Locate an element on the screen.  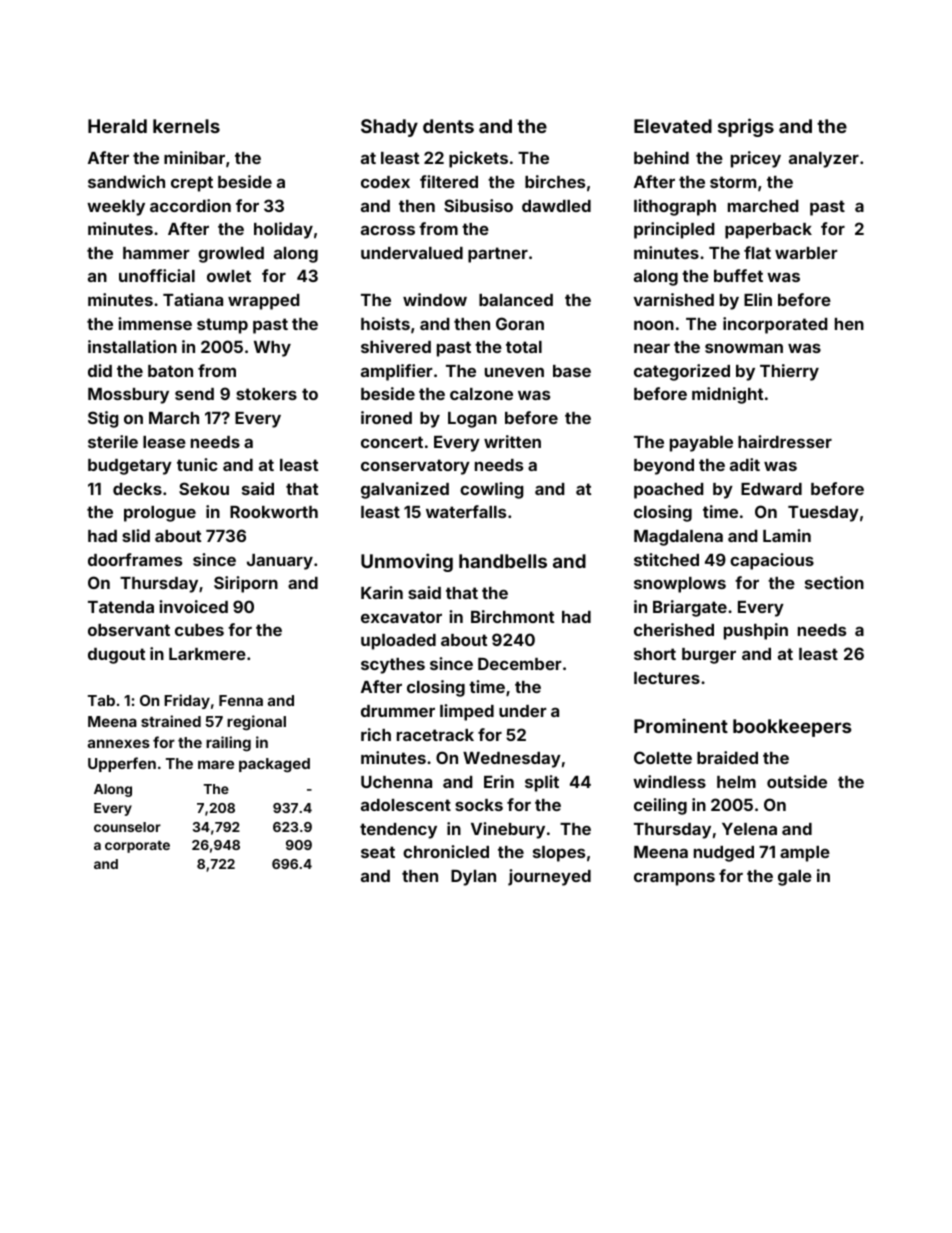
kernels is located at coordinates (186, 126).
